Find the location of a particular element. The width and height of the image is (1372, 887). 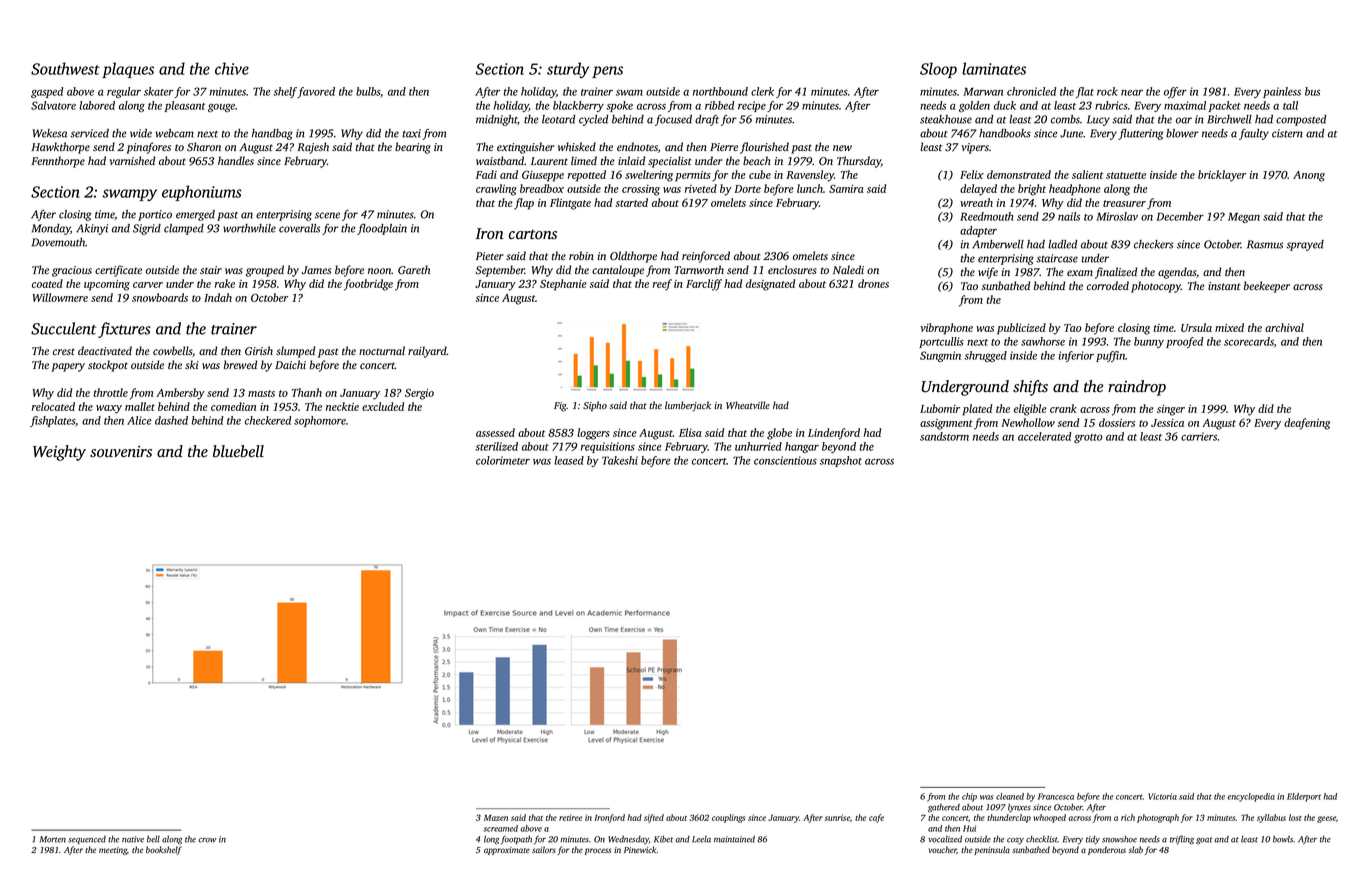

chronicled is located at coordinates (1031, 91).
